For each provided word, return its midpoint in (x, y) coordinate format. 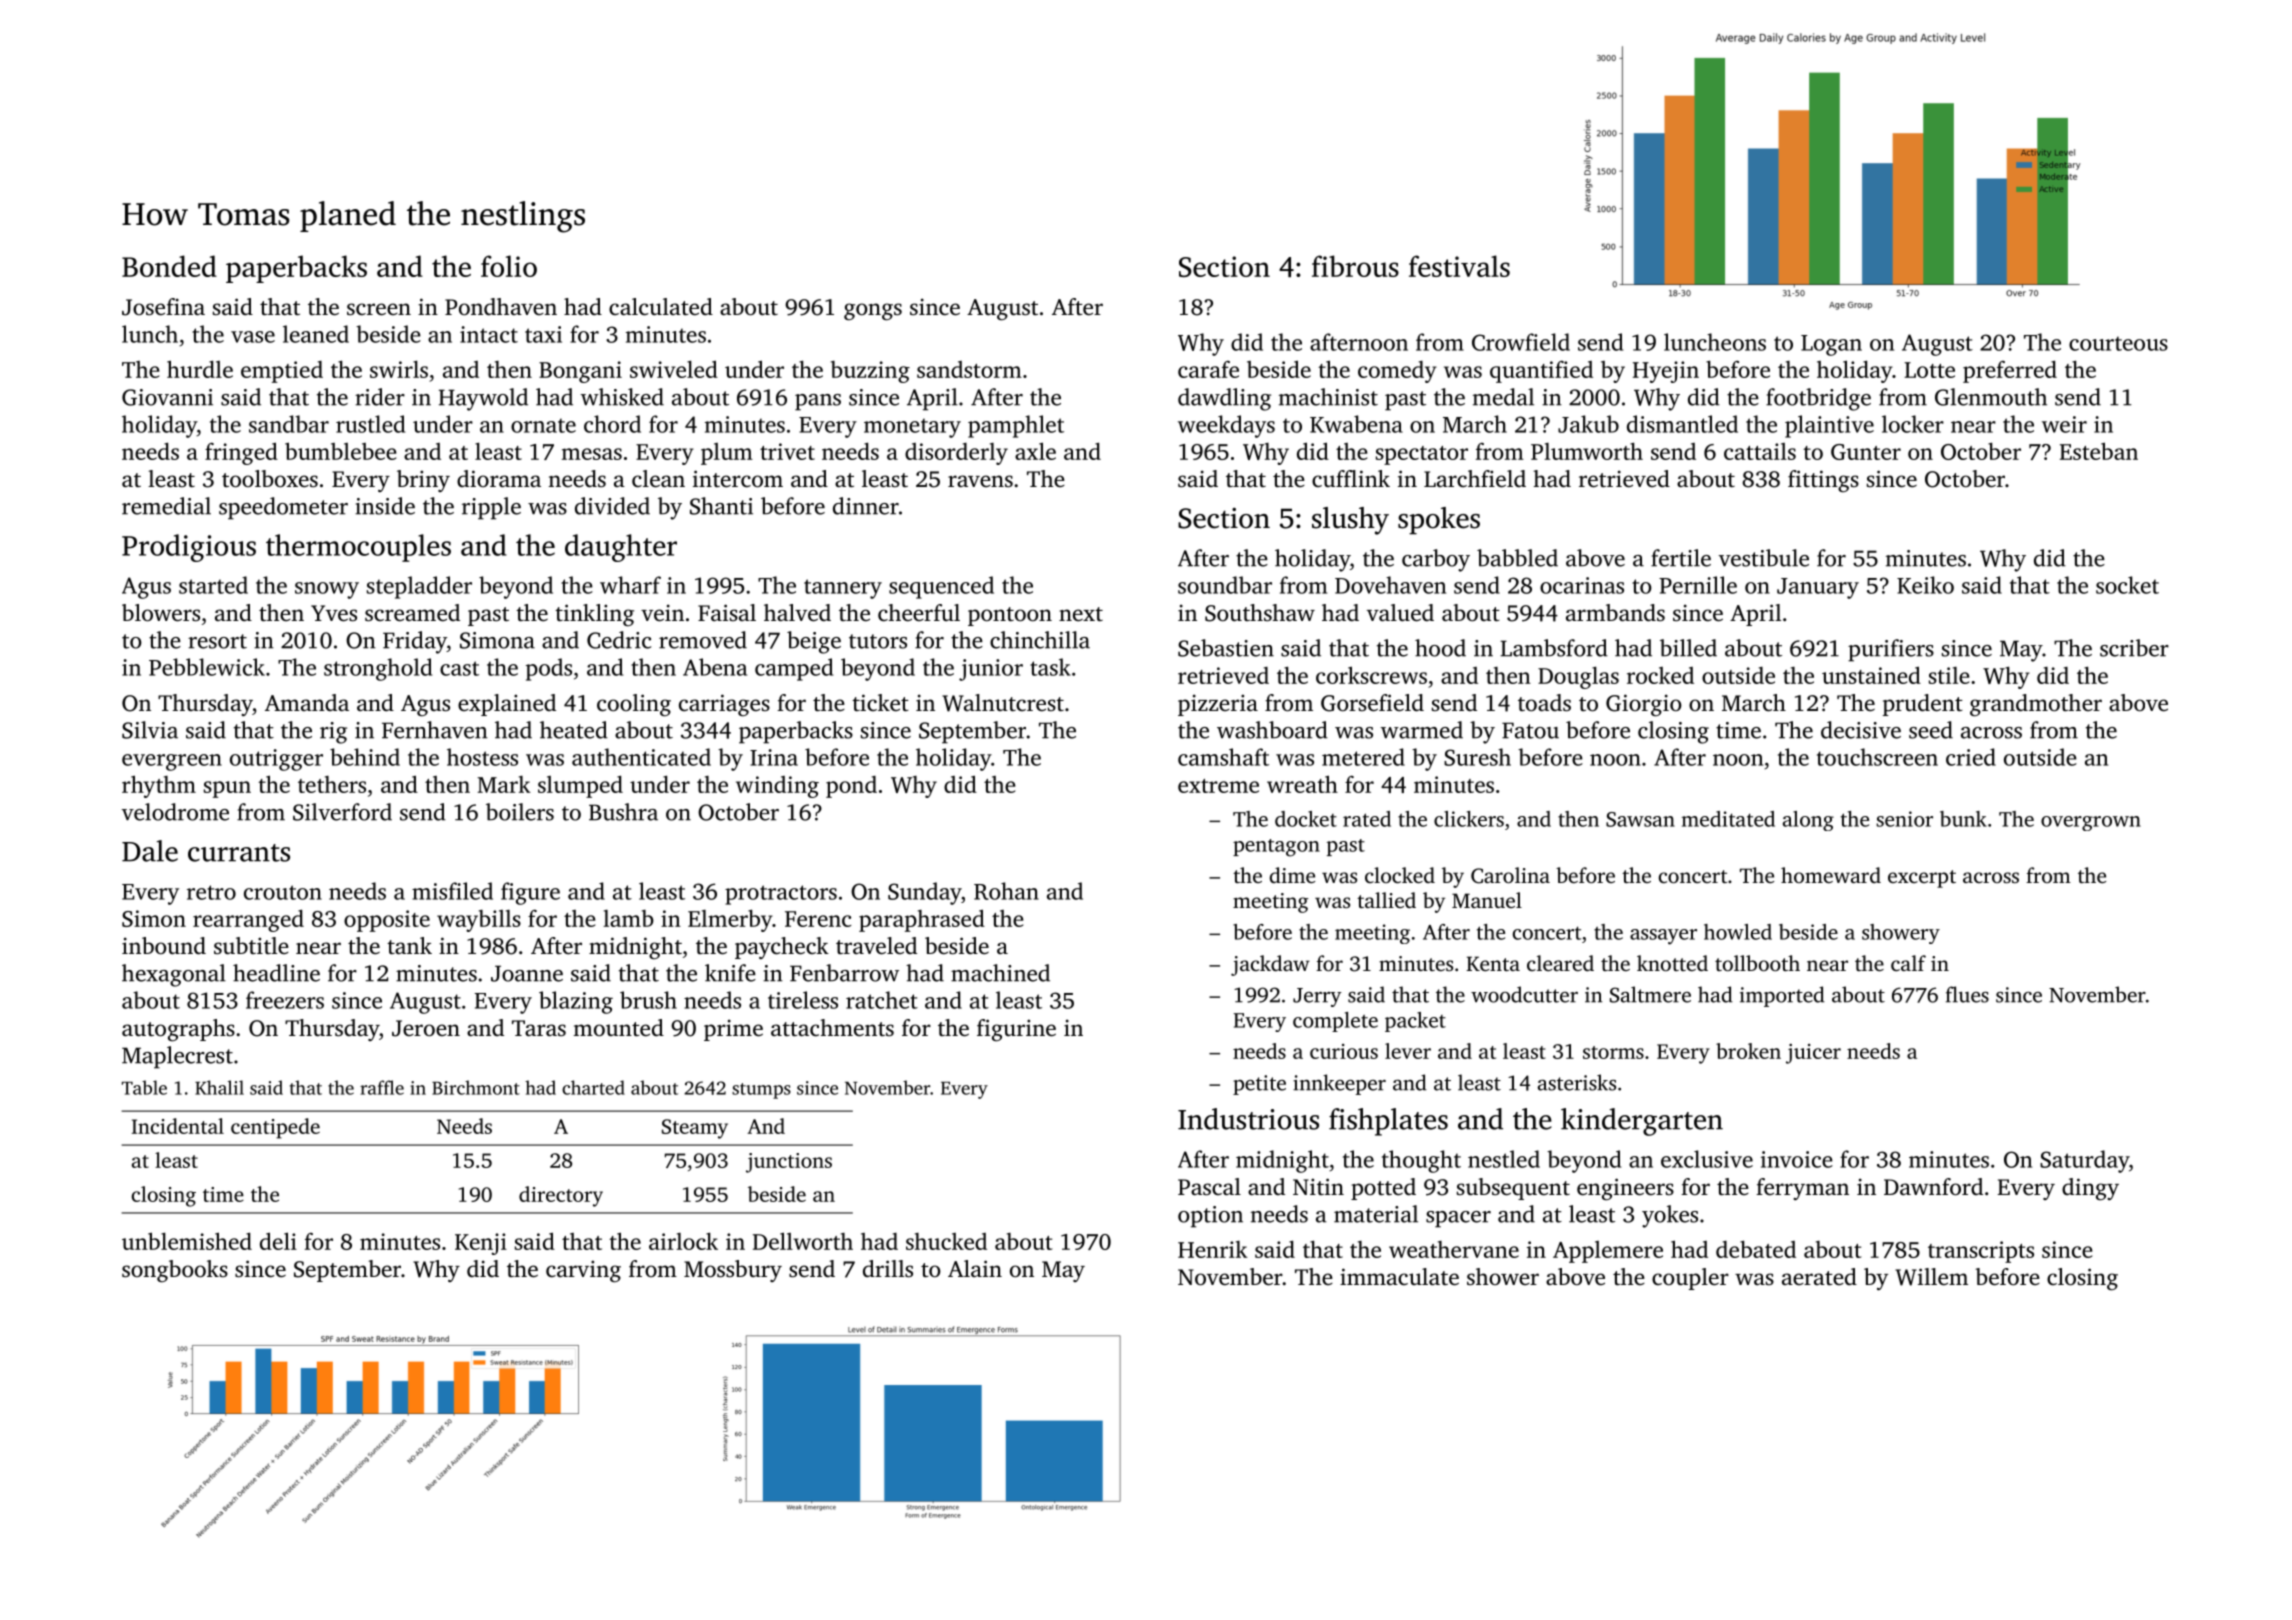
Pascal (1209, 1187)
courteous (2118, 343)
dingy (2090, 1189)
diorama (499, 478)
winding (777, 787)
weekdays (1226, 426)
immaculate (1399, 1277)
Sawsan (1640, 819)
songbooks (175, 1271)
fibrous (1355, 266)
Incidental (178, 1126)
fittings (1823, 481)
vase (253, 337)
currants (239, 853)
